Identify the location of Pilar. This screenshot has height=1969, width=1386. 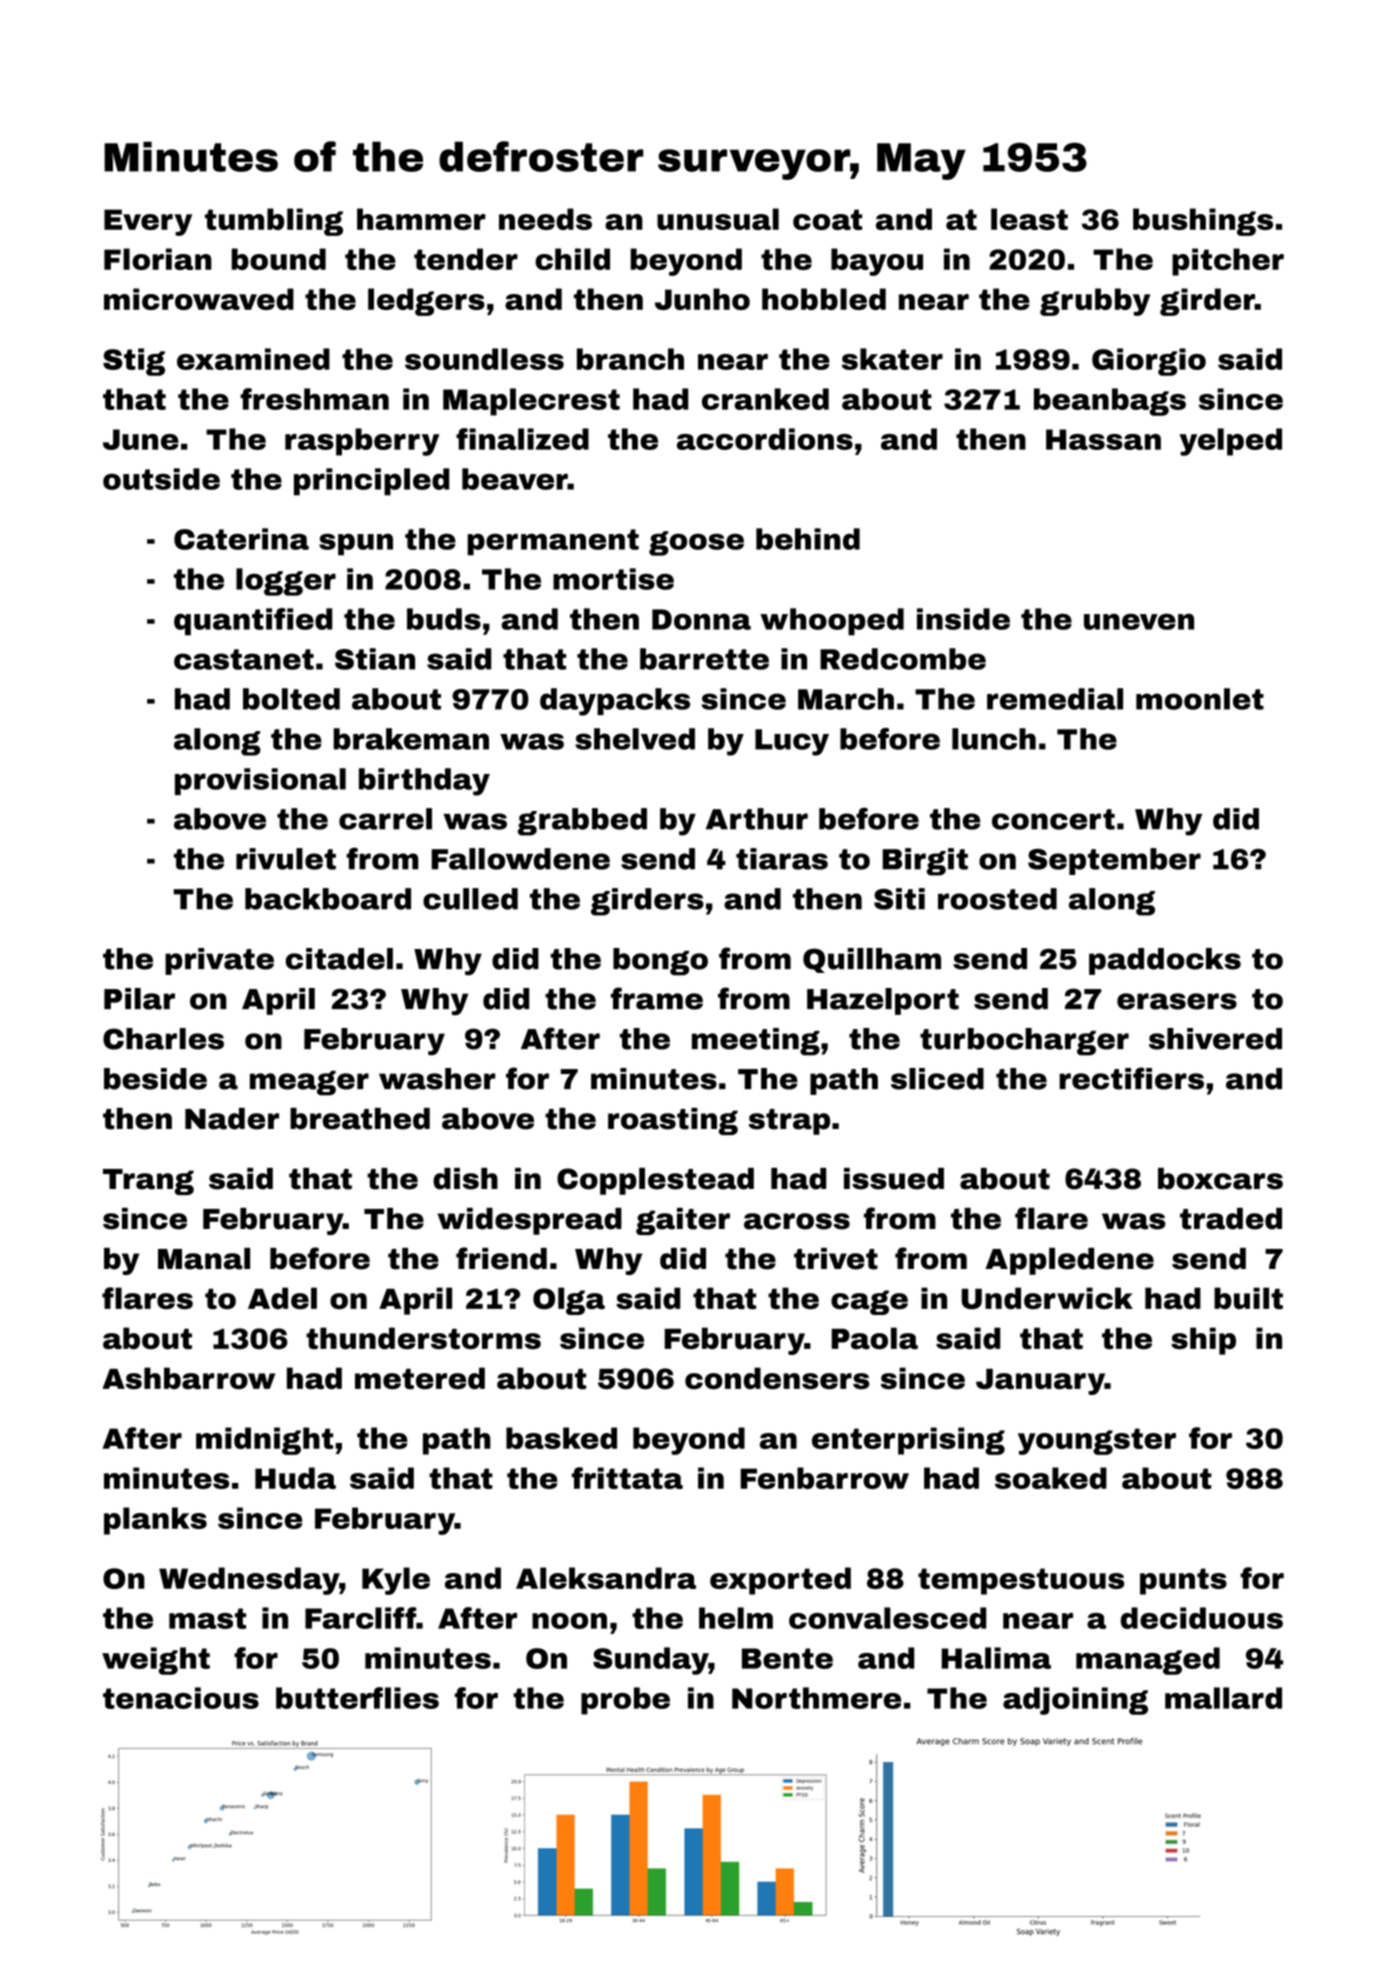
(139, 999).
